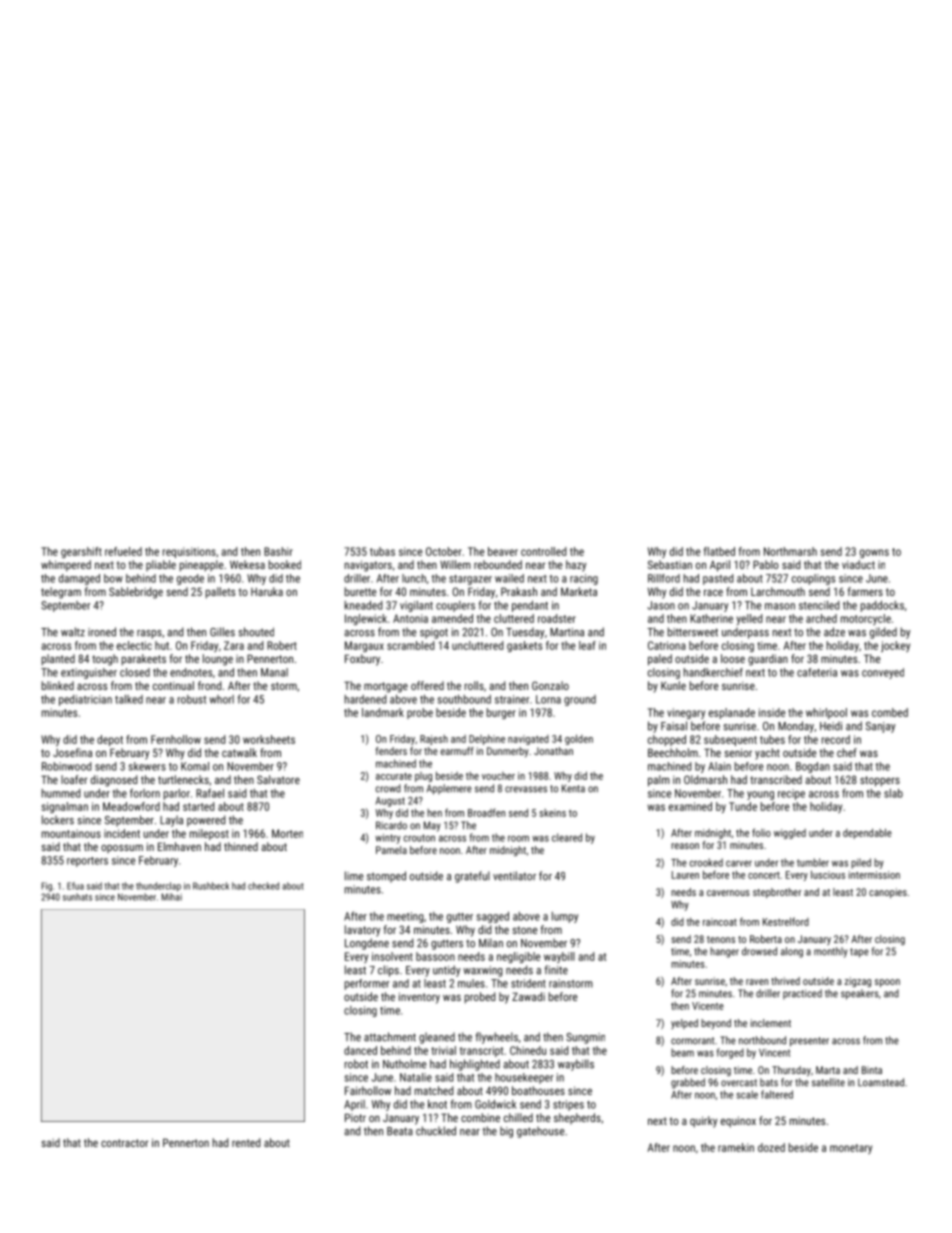 The width and height of the document is (952, 1233). Describe the element at coordinates (367, 984) in the document. I see `performer` at that location.
